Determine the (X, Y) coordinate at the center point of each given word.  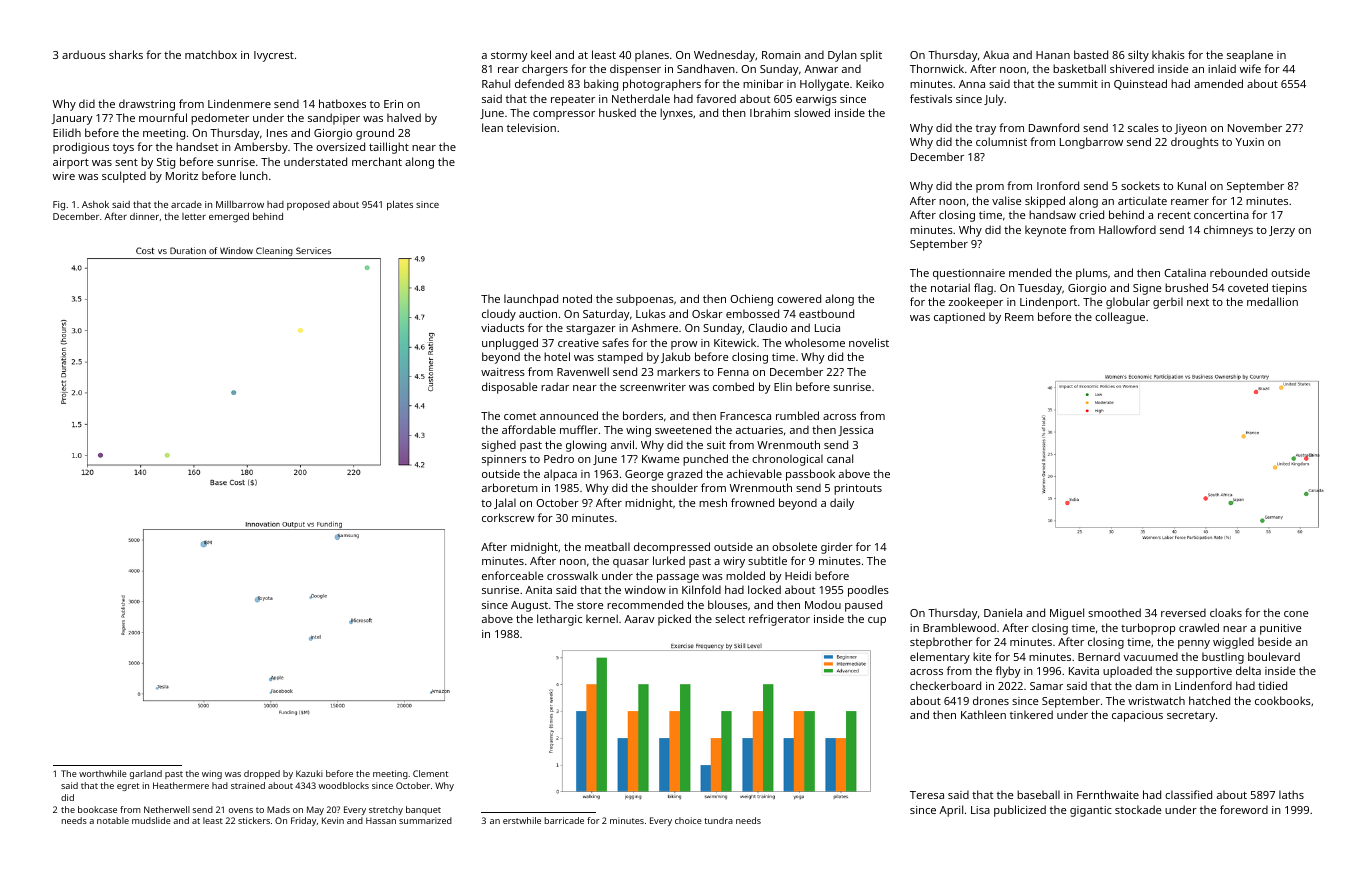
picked (674, 620)
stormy (509, 57)
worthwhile (103, 773)
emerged (229, 217)
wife (1250, 68)
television (531, 127)
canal (840, 458)
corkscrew (508, 517)
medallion (1272, 301)
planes (652, 56)
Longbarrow (1091, 143)
